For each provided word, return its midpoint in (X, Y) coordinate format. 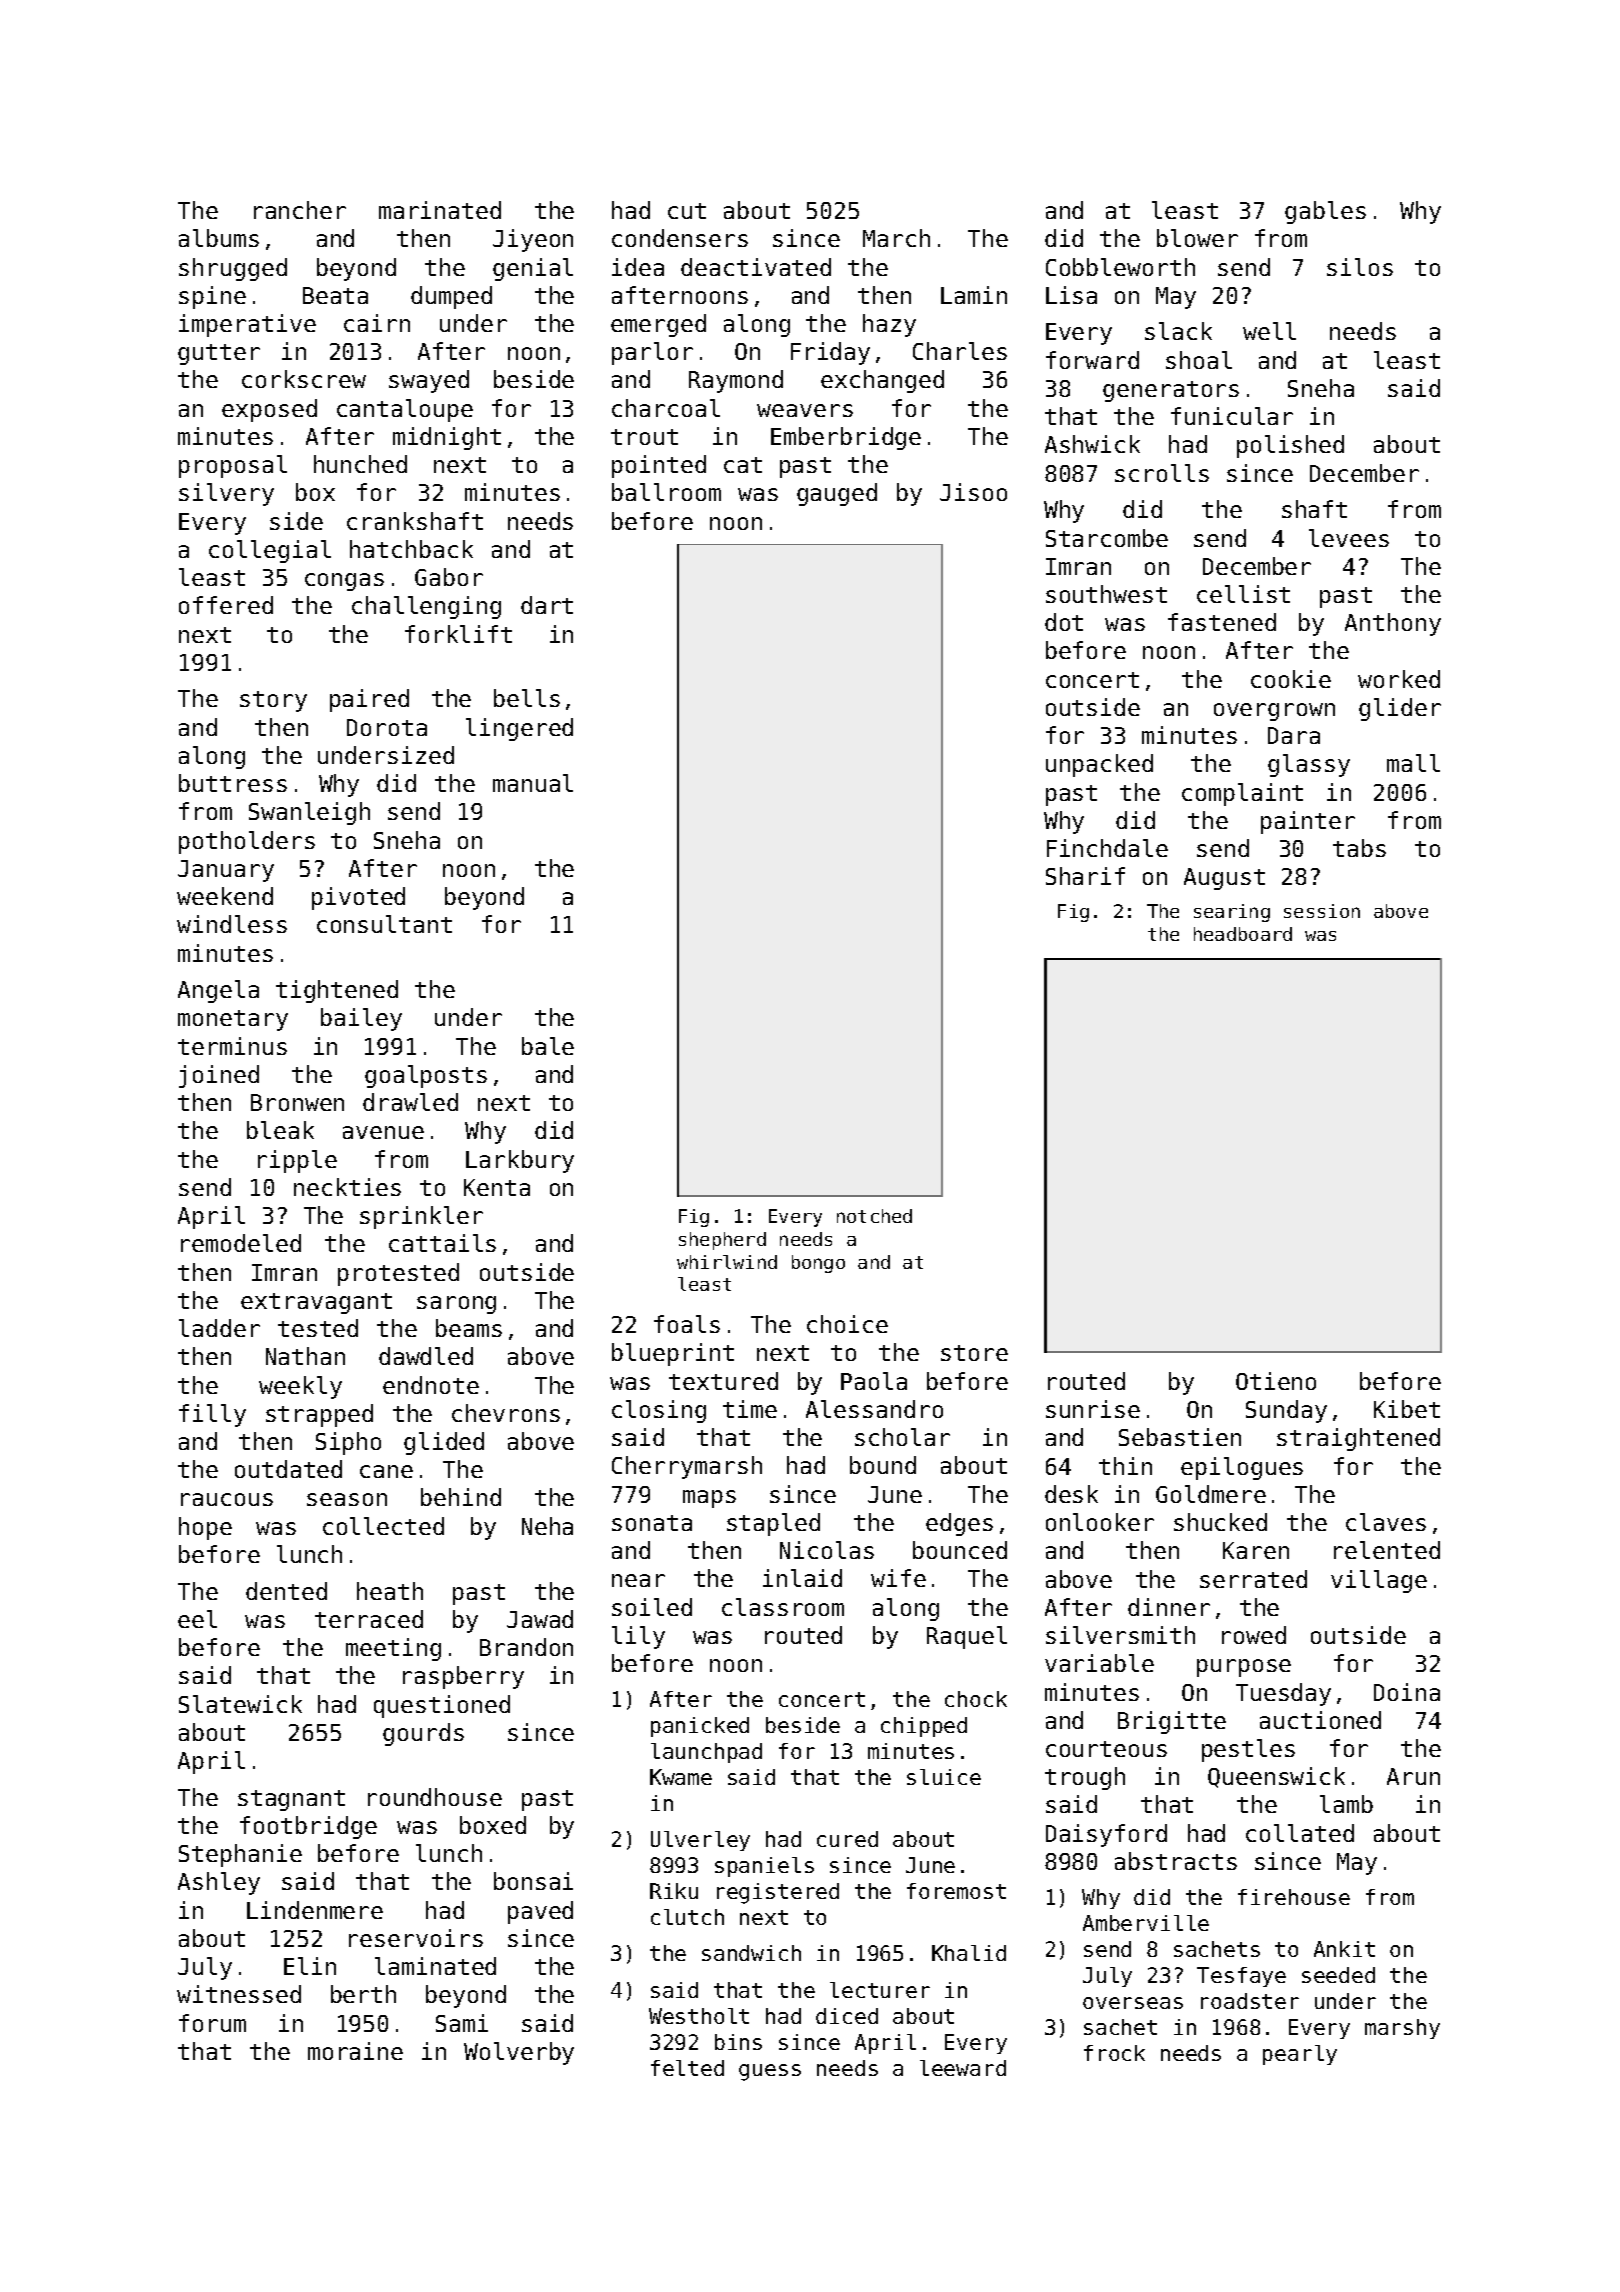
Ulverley (700, 1841)
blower (1197, 238)
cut (687, 211)
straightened (1358, 1439)
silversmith (1120, 1635)
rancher (300, 210)
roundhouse (435, 1797)
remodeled (241, 1243)
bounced (960, 1550)
